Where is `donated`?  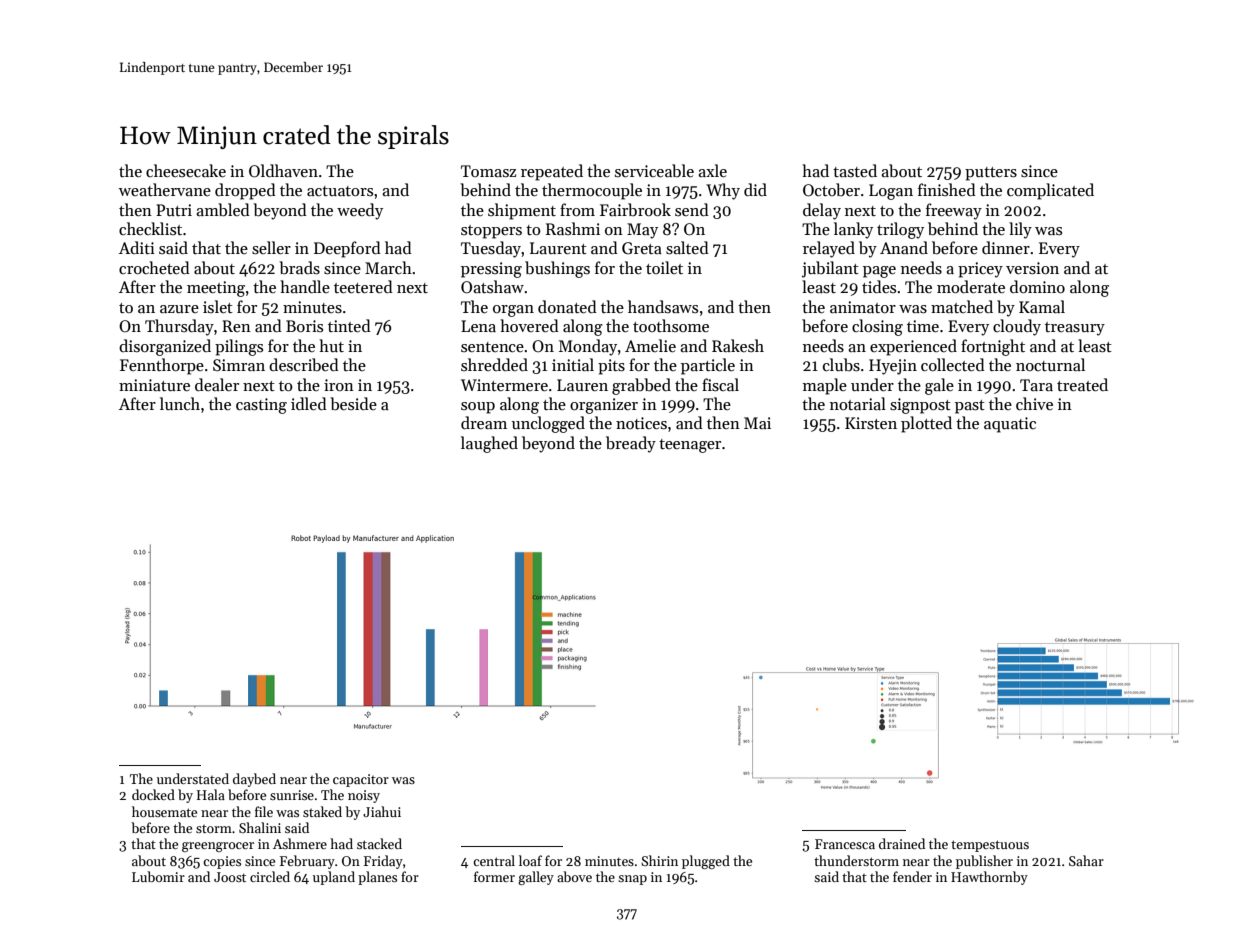
donated is located at coordinates (567, 306).
